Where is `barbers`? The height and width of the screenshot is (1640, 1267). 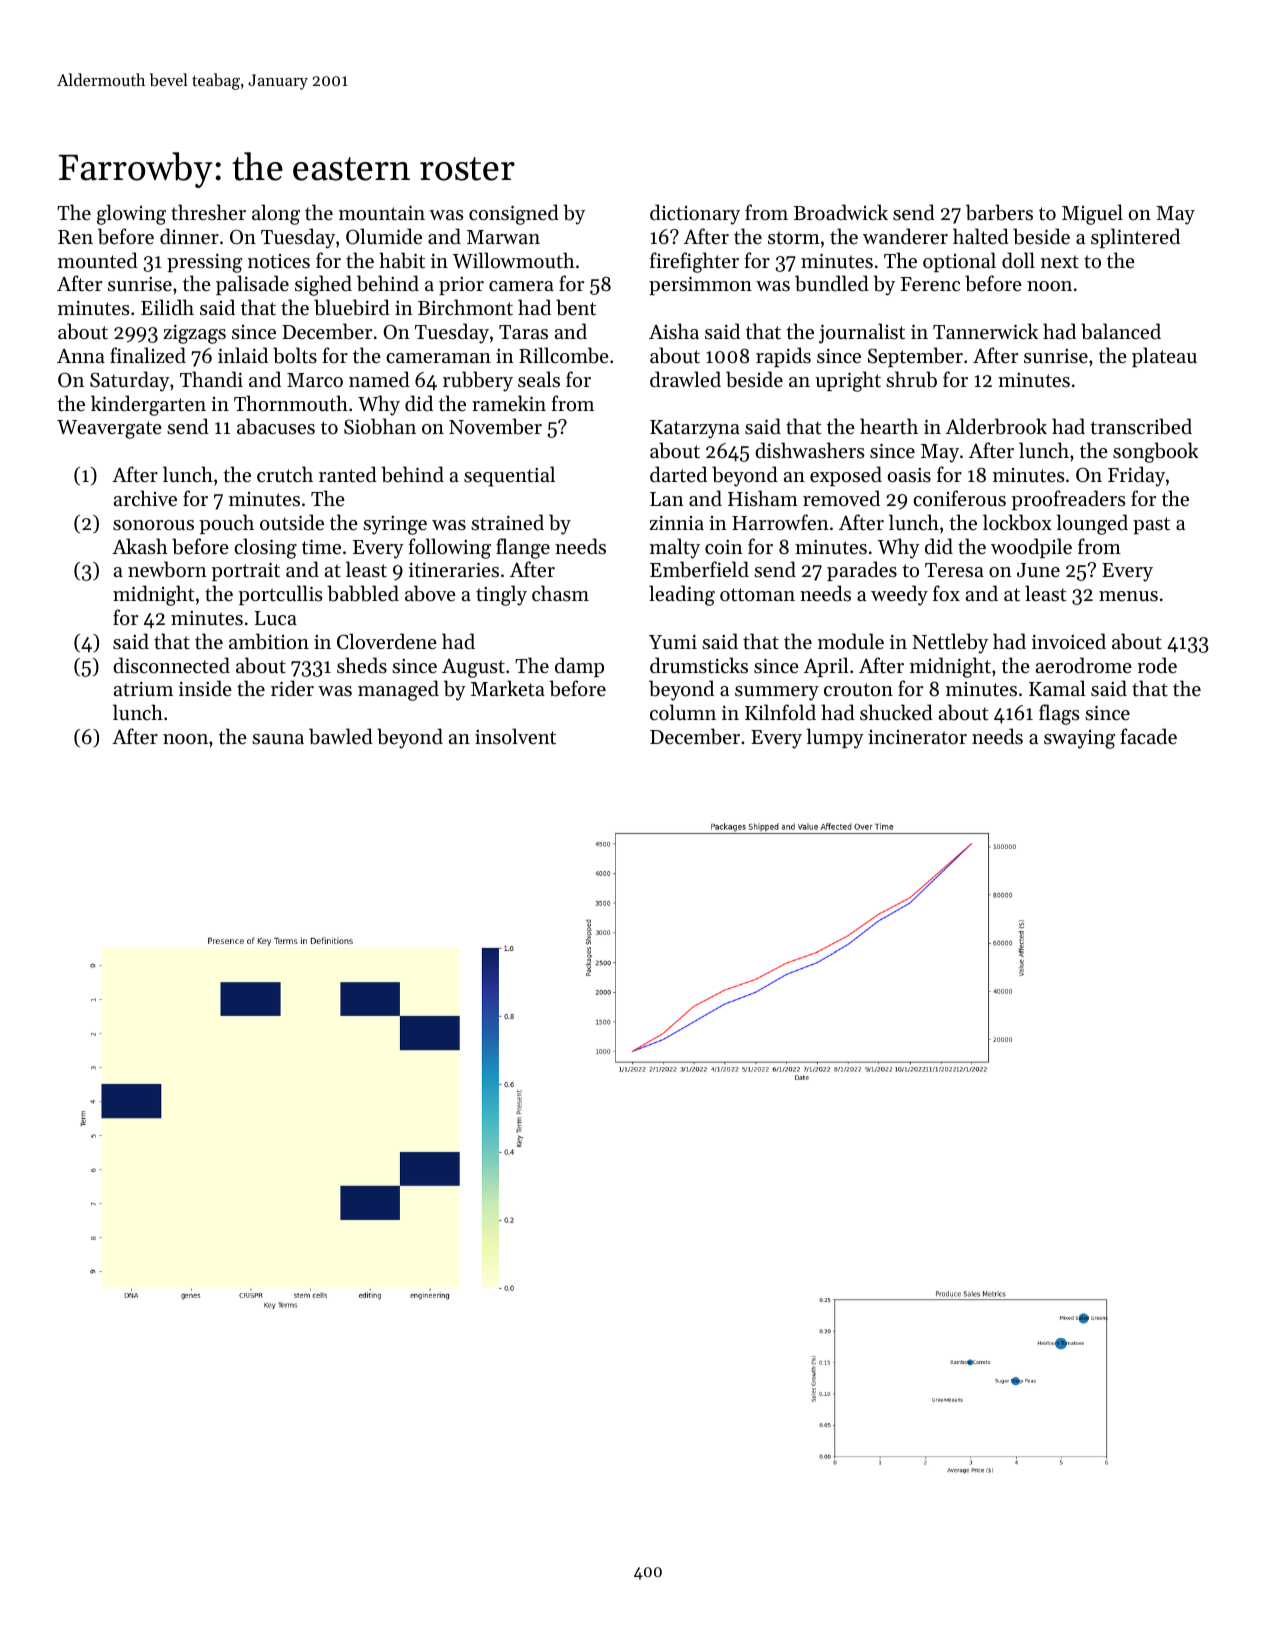
barbers is located at coordinates (999, 212).
